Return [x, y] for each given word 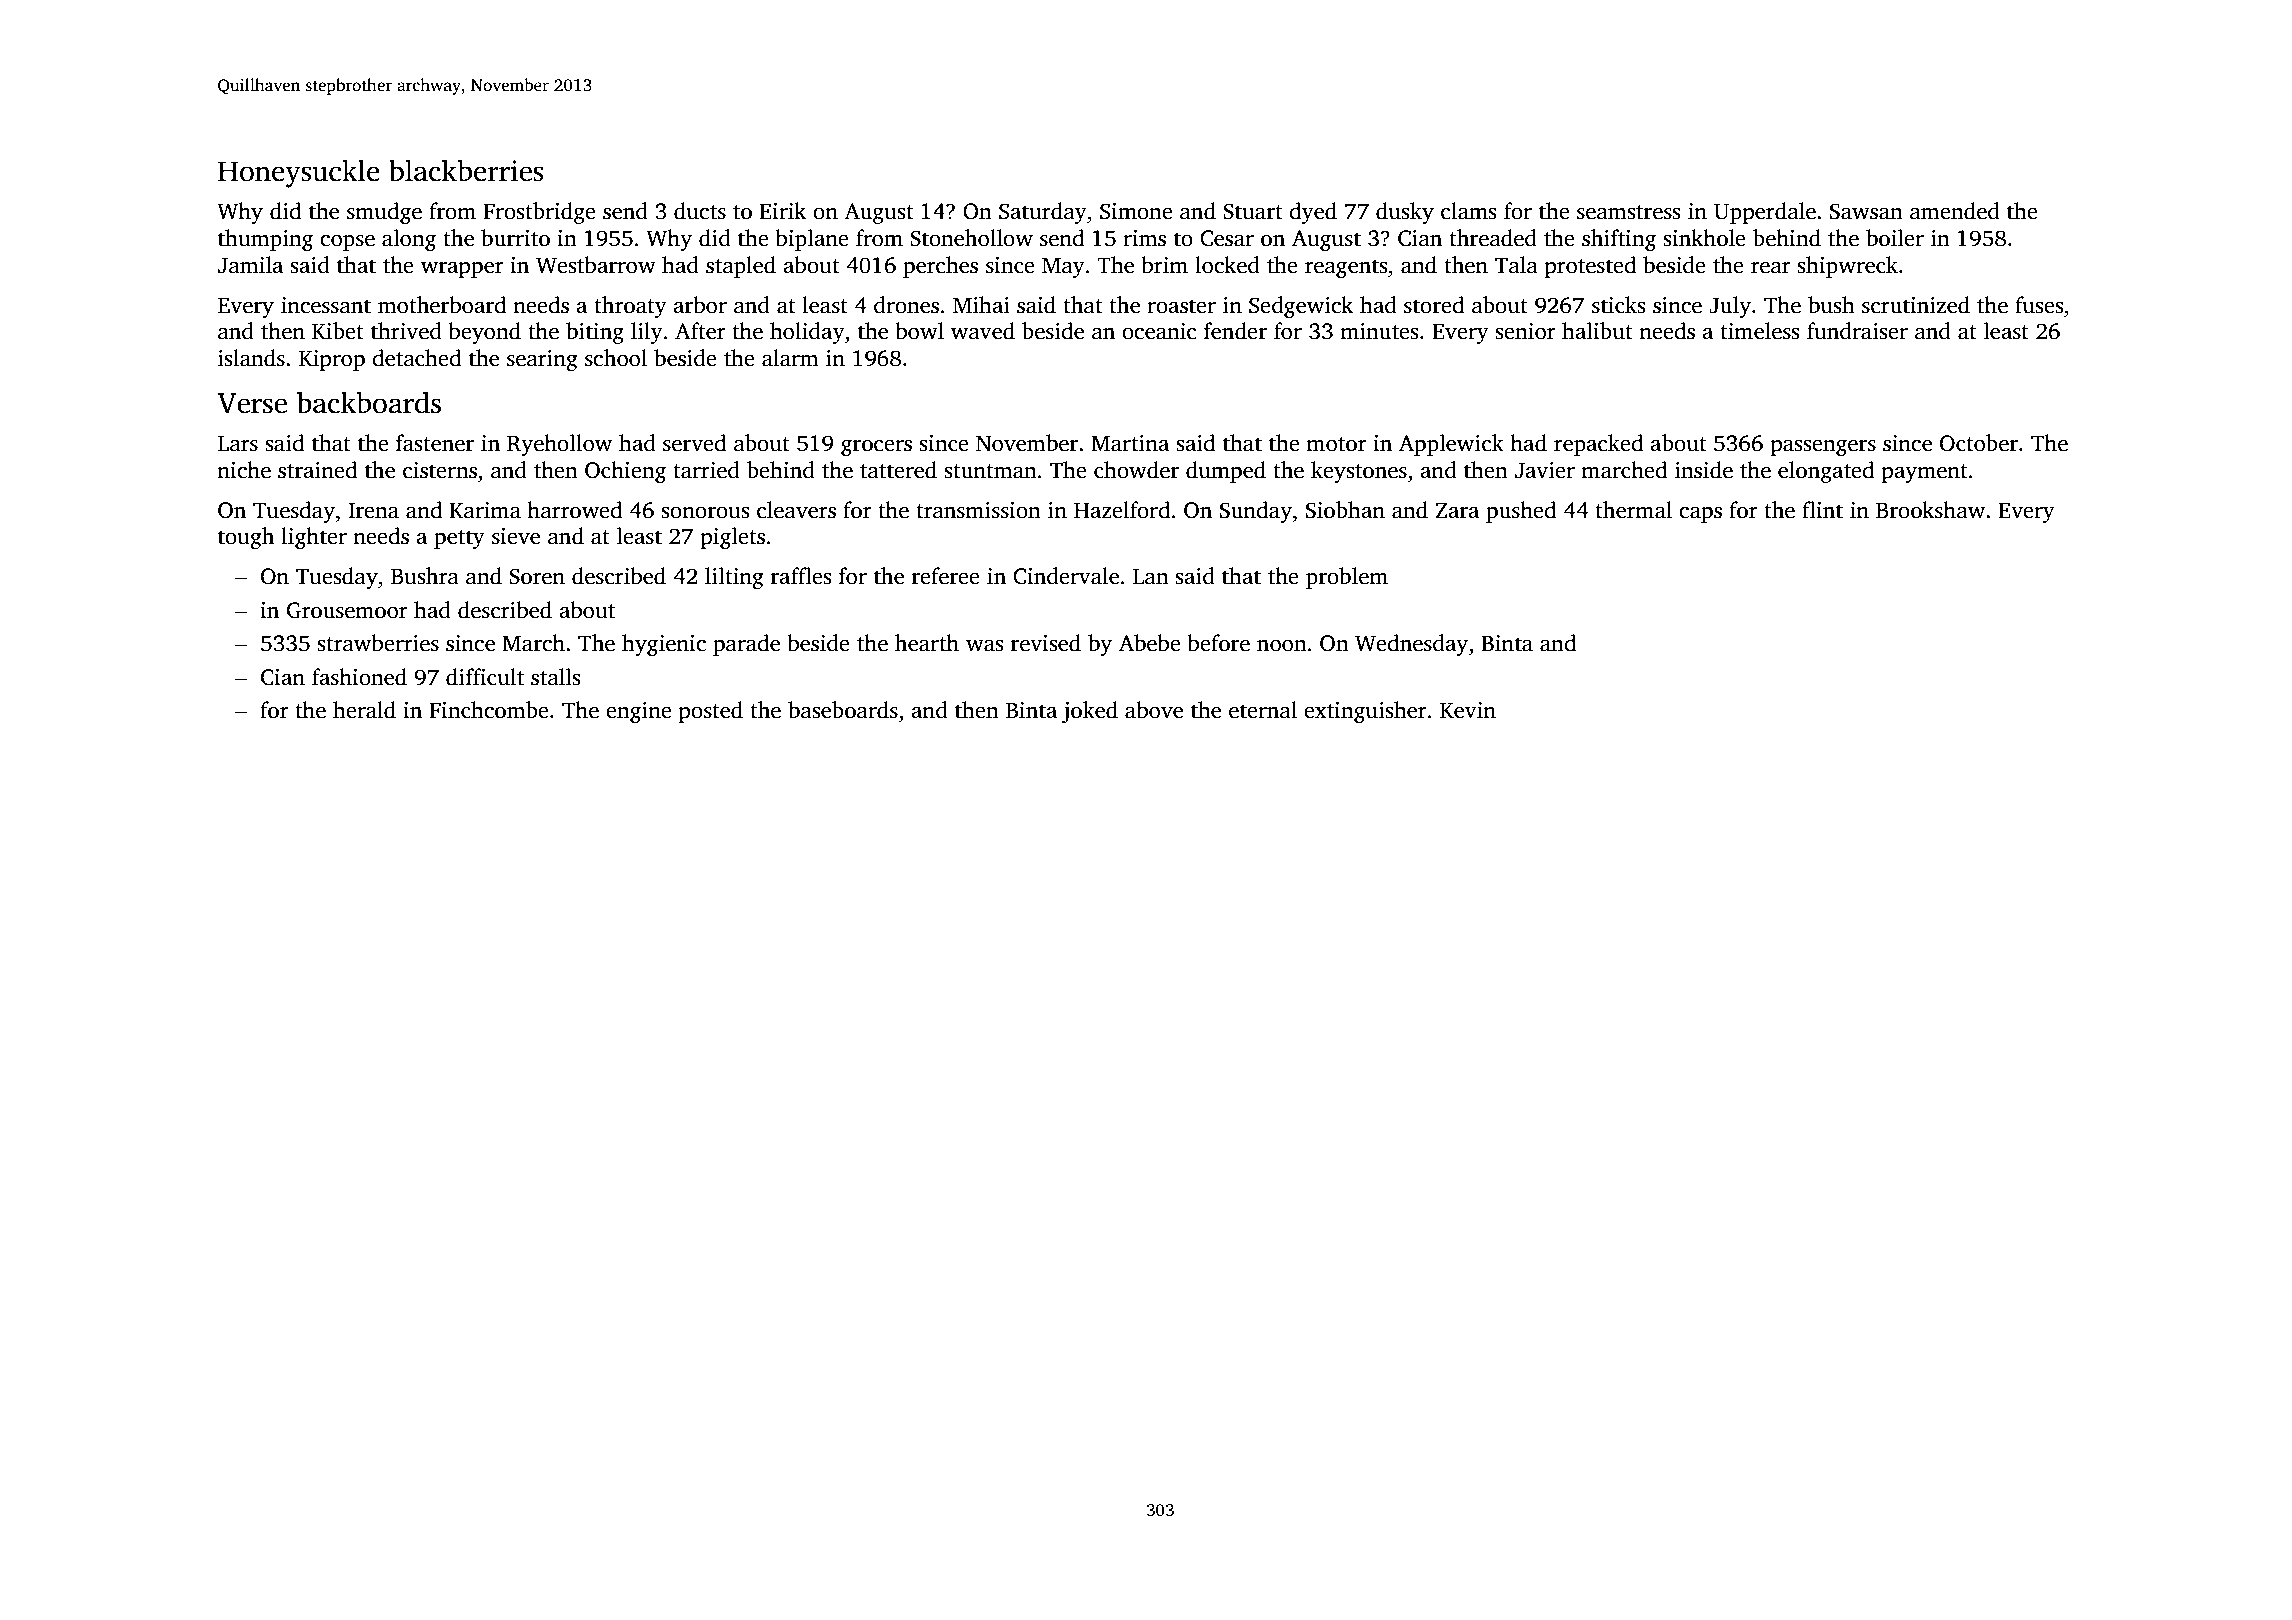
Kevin [1468, 710]
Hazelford [1122, 510]
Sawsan [1866, 211]
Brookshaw [1930, 510]
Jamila [250, 265]
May [1063, 268]
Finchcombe [489, 710]
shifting [1619, 240]
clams [1468, 211]
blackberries [466, 170]
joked [1090, 712]
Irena [373, 511]
